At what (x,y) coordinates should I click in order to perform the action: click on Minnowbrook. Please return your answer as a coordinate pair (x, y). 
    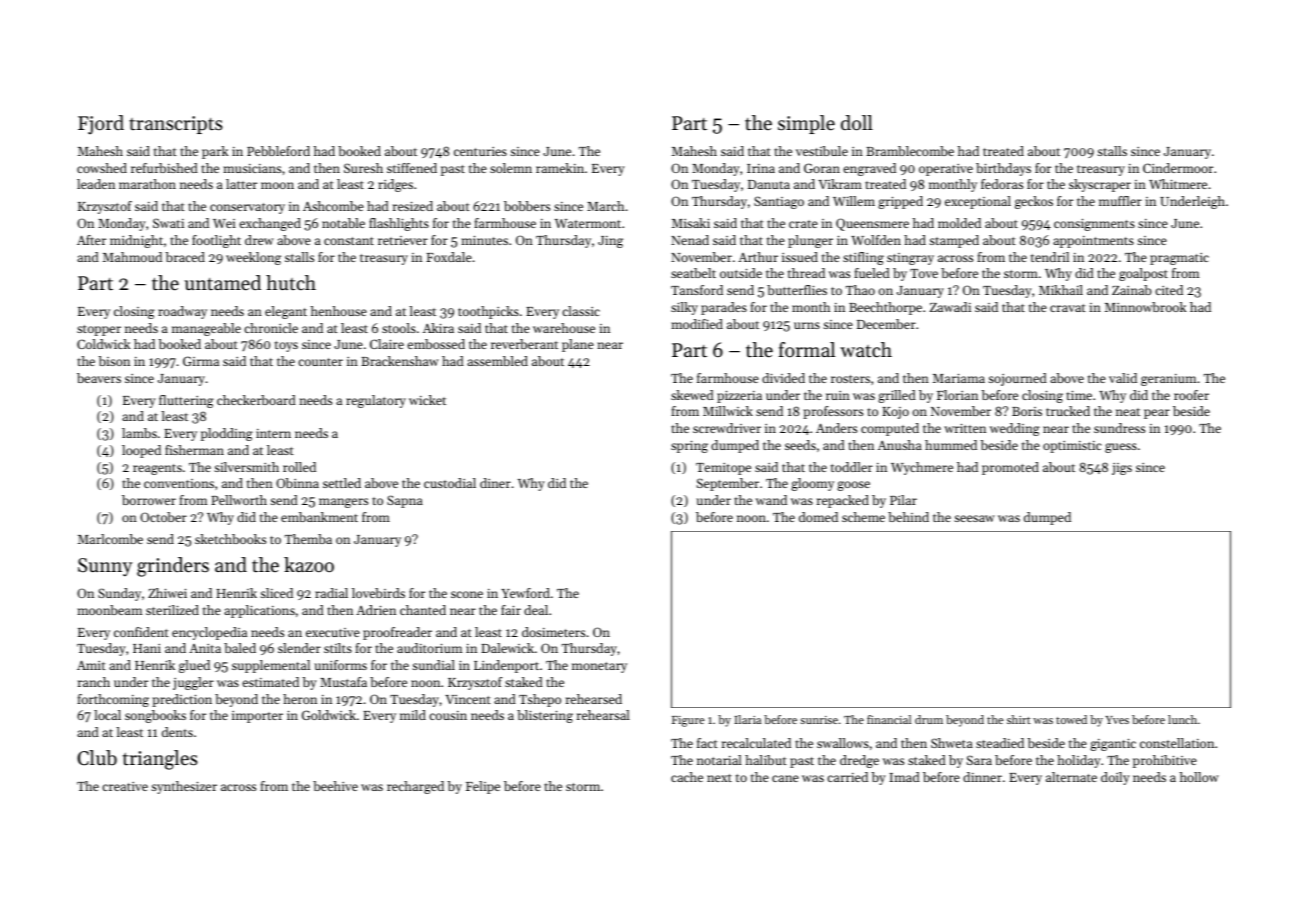
    Looking at the image, I should click on (1145, 307).
